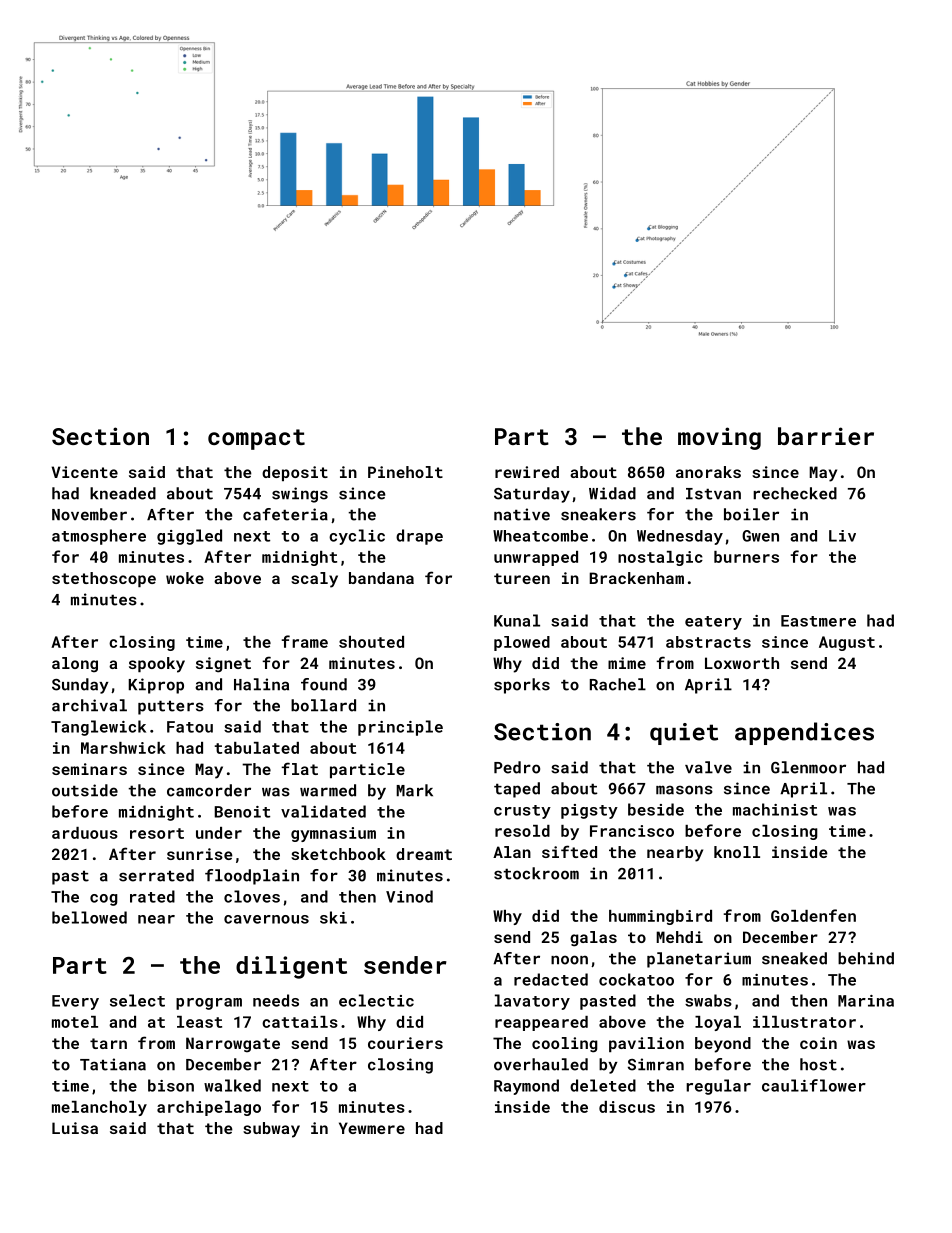 The image size is (952, 1233). What do you see at coordinates (527, 472) in the screenshot?
I see `rewired` at bounding box center [527, 472].
